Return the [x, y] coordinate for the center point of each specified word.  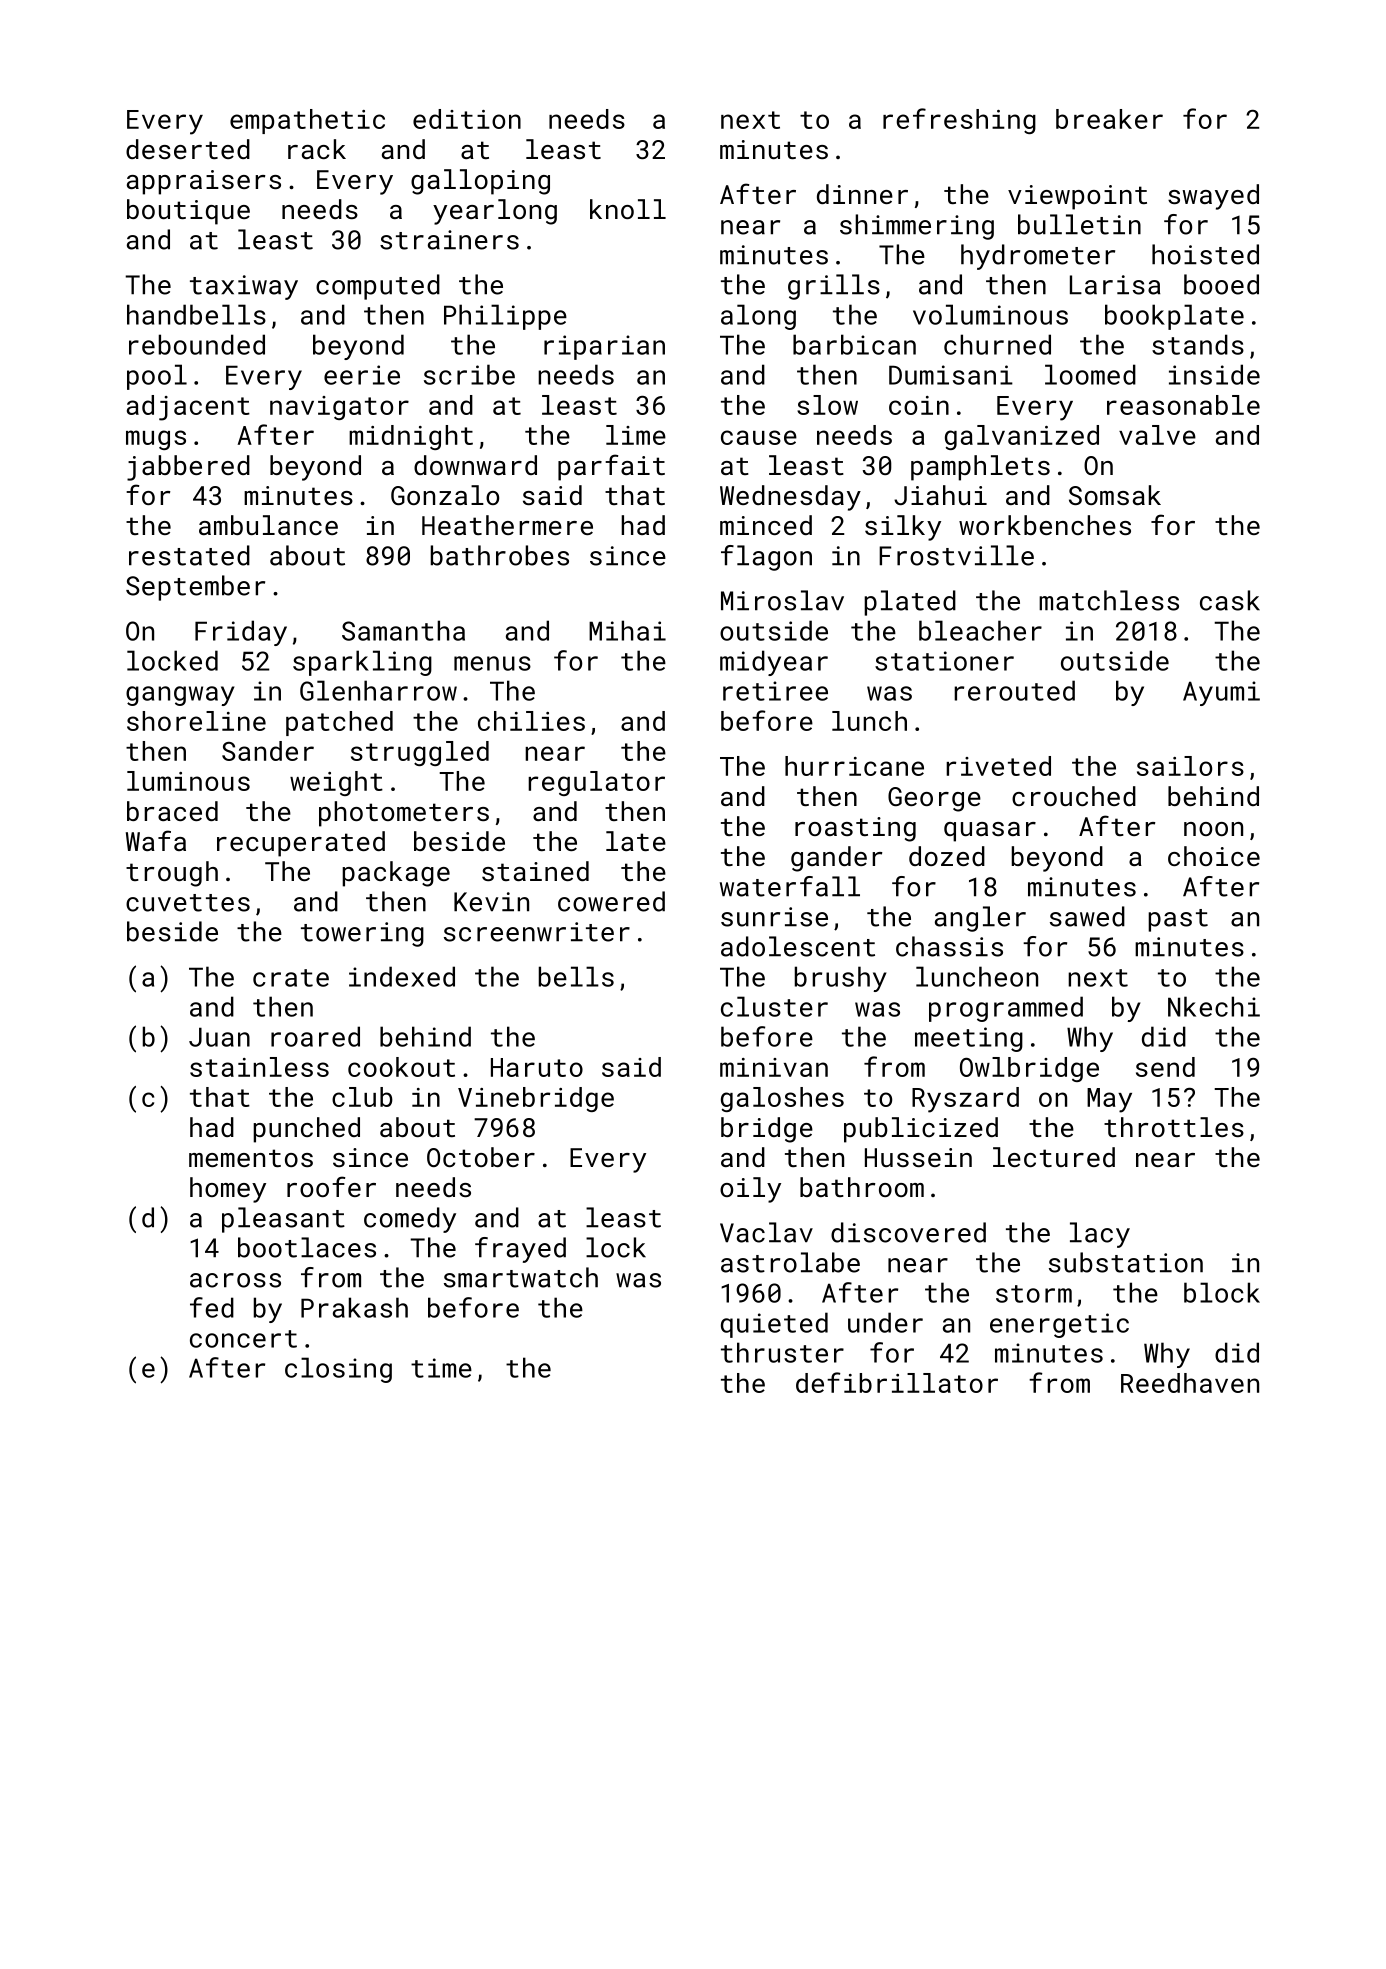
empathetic [307, 121]
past [1178, 920]
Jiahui [940, 495]
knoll [628, 209]
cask [1230, 600]
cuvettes [188, 903]
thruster [782, 1352]
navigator [339, 408]
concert [243, 1339]
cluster [774, 1006]
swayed [1213, 197]
